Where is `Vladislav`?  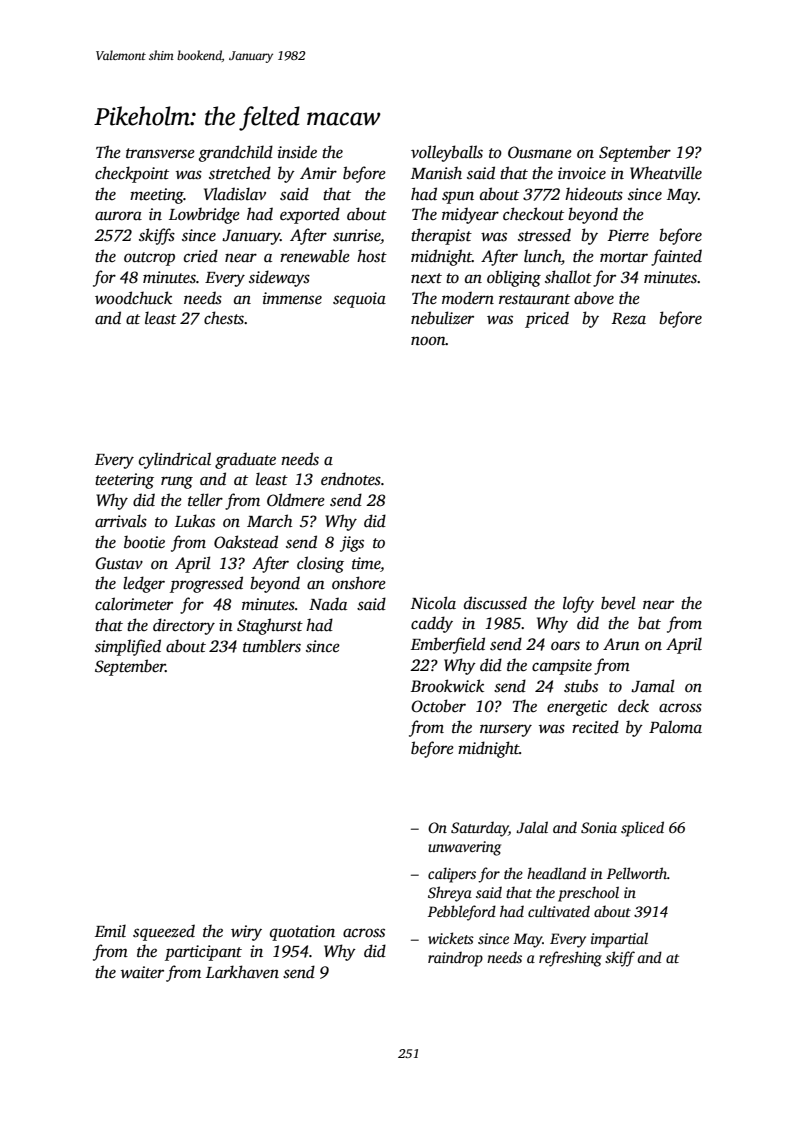 Vladislav is located at coordinates (235, 194).
